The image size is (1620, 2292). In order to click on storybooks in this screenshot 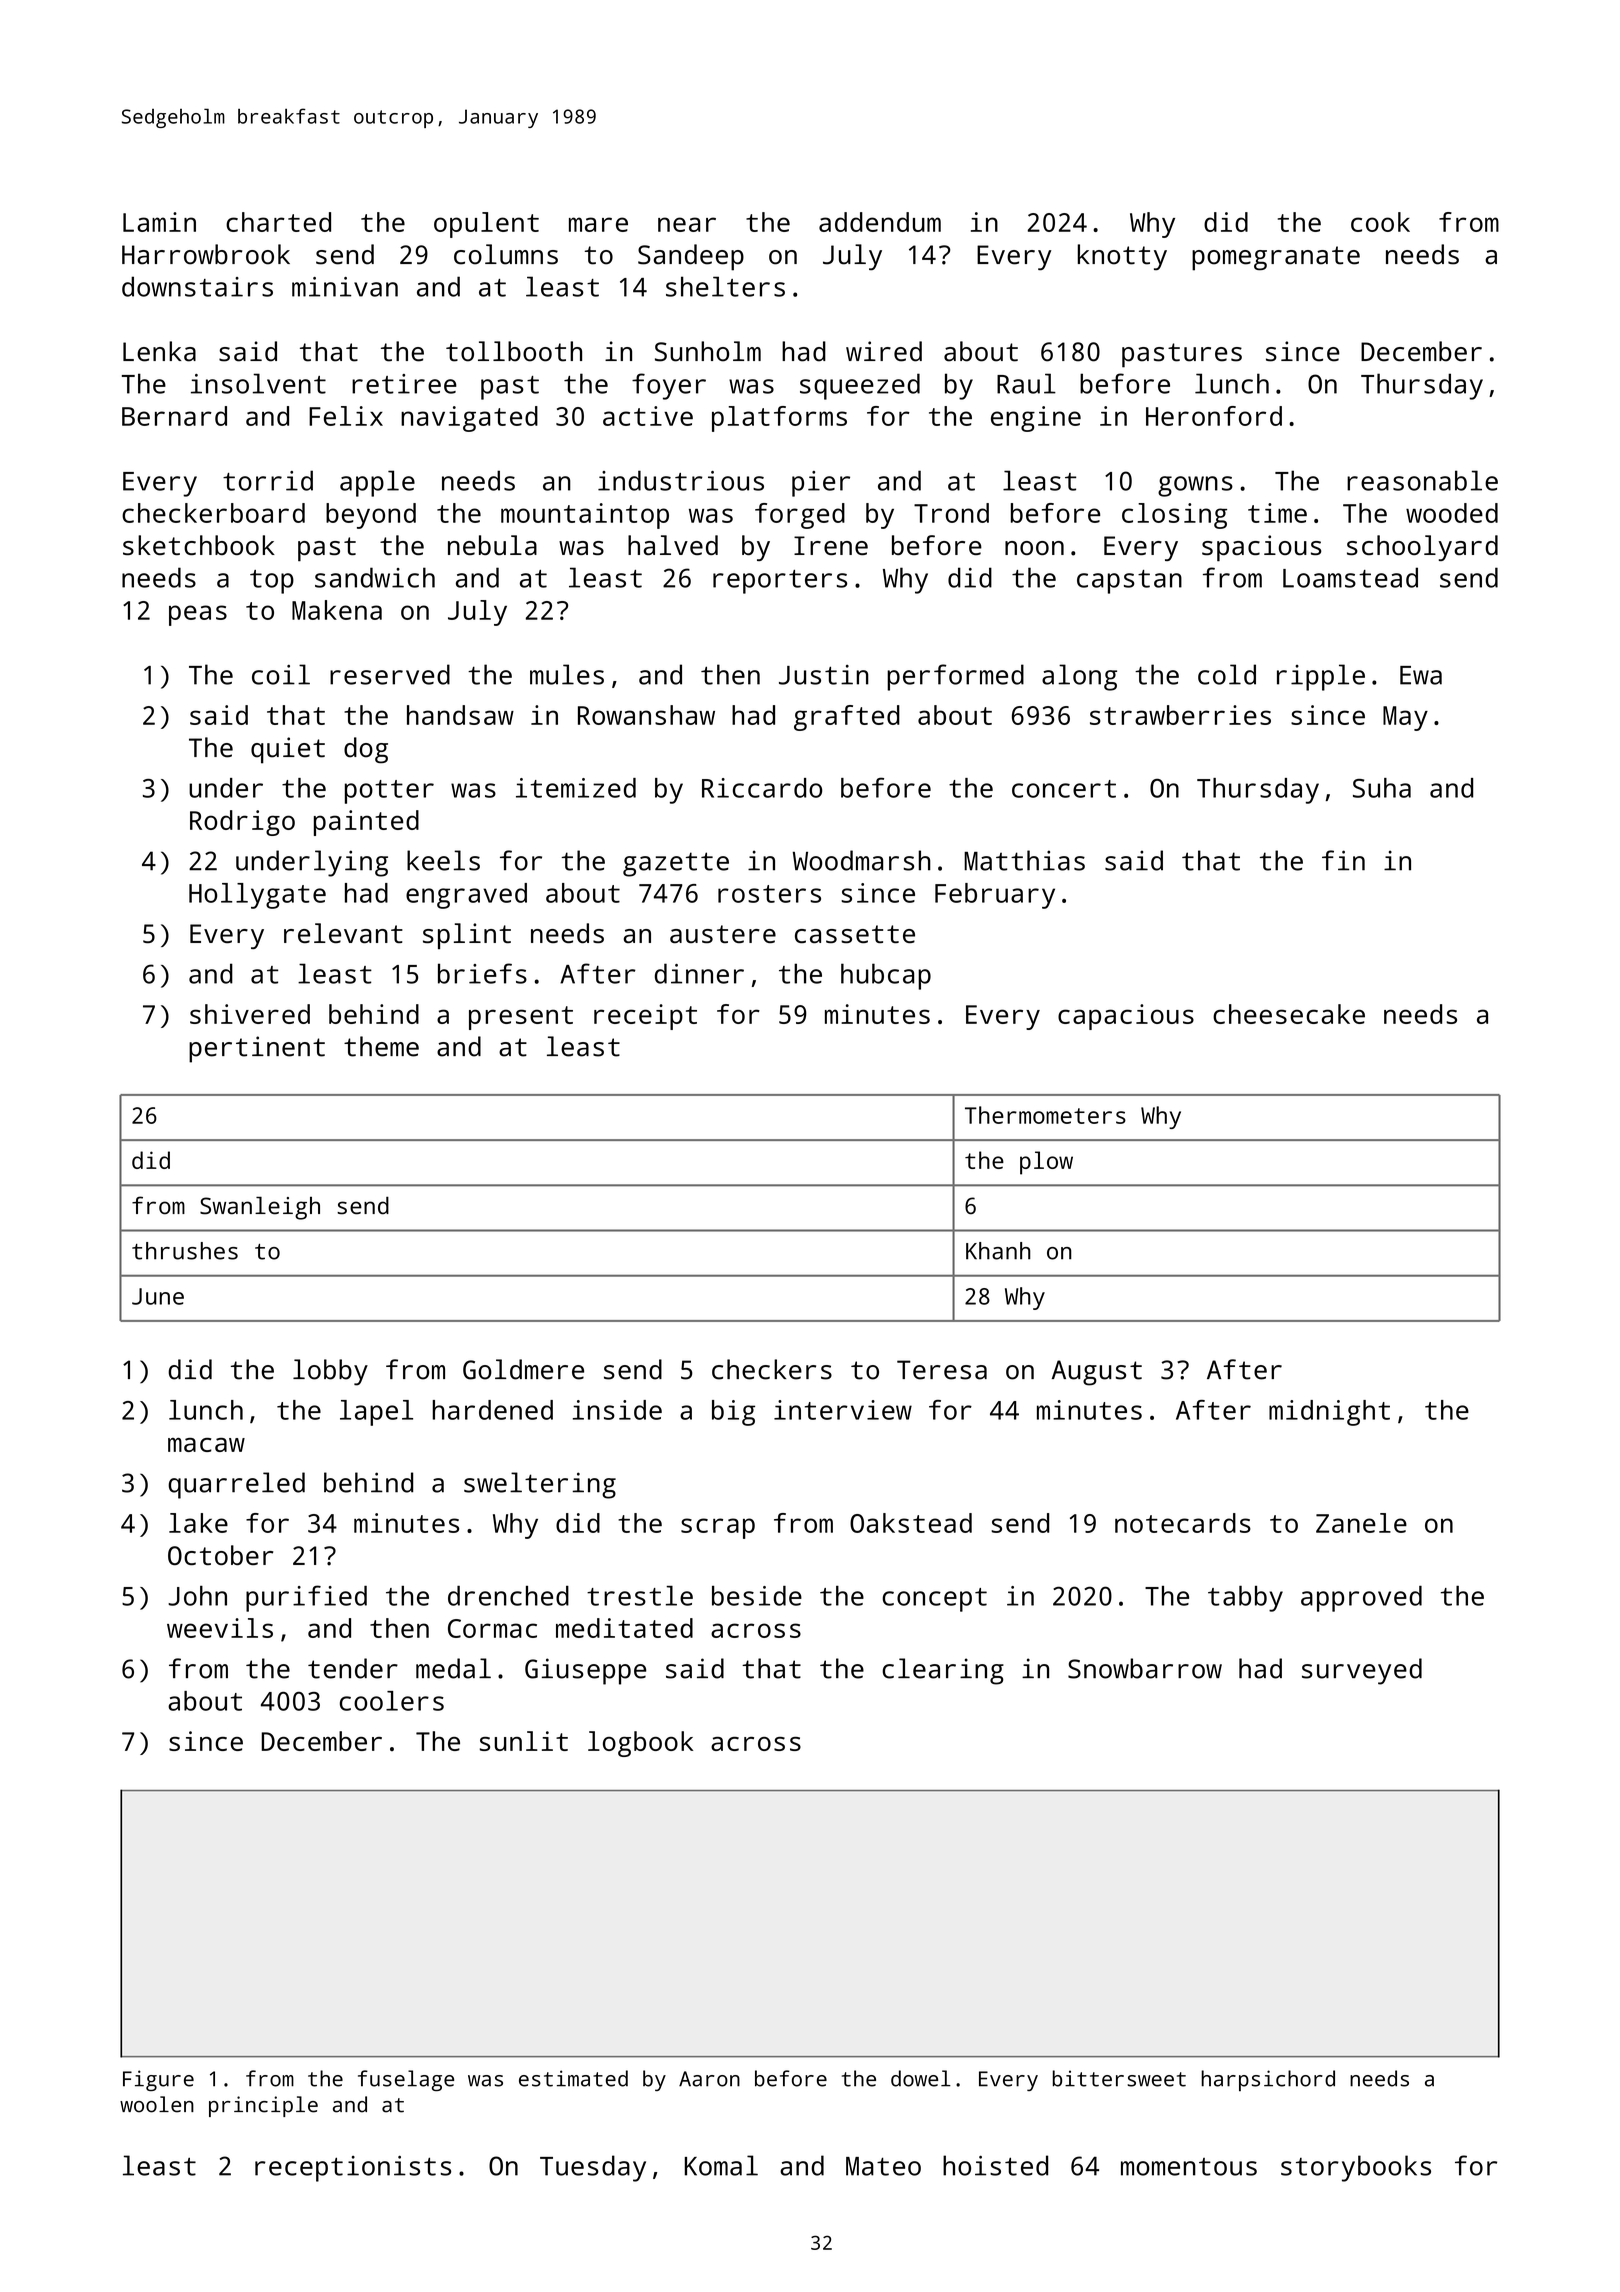, I will do `click(1356, 2168)`.
